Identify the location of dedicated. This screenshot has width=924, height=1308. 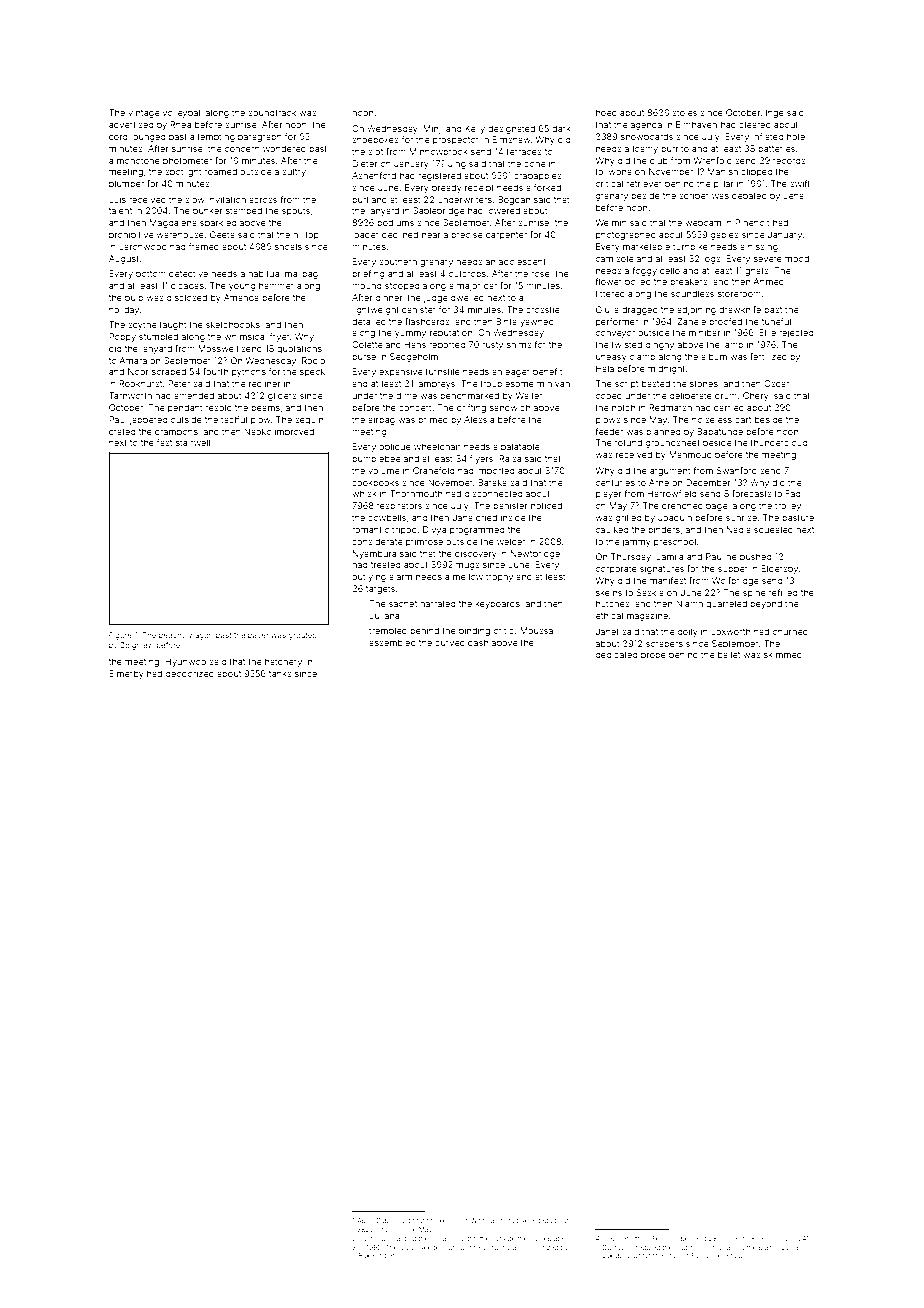
(617, 654).
